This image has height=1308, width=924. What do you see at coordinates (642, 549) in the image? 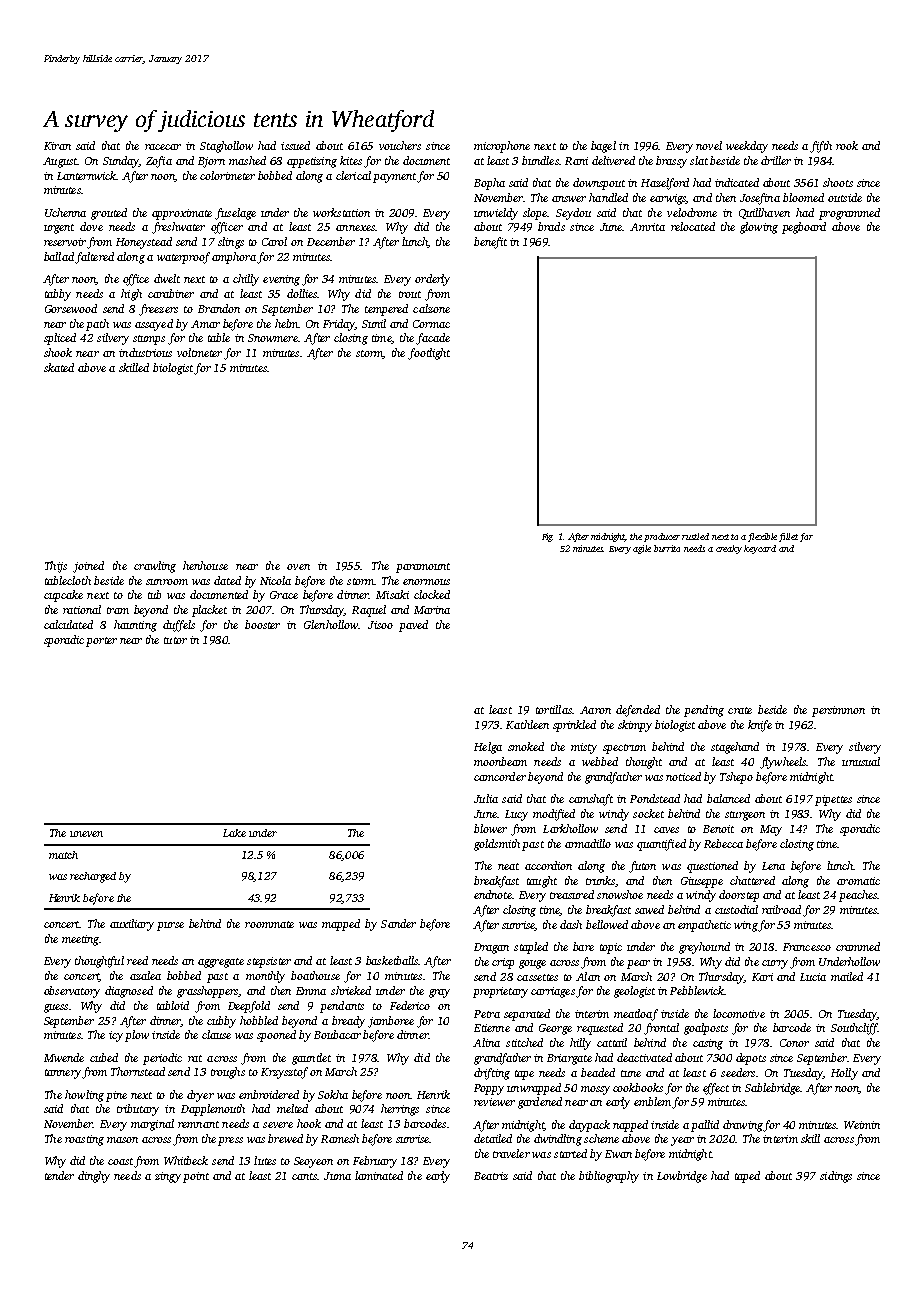
I see `agile` at bounding box center [642, 549].
